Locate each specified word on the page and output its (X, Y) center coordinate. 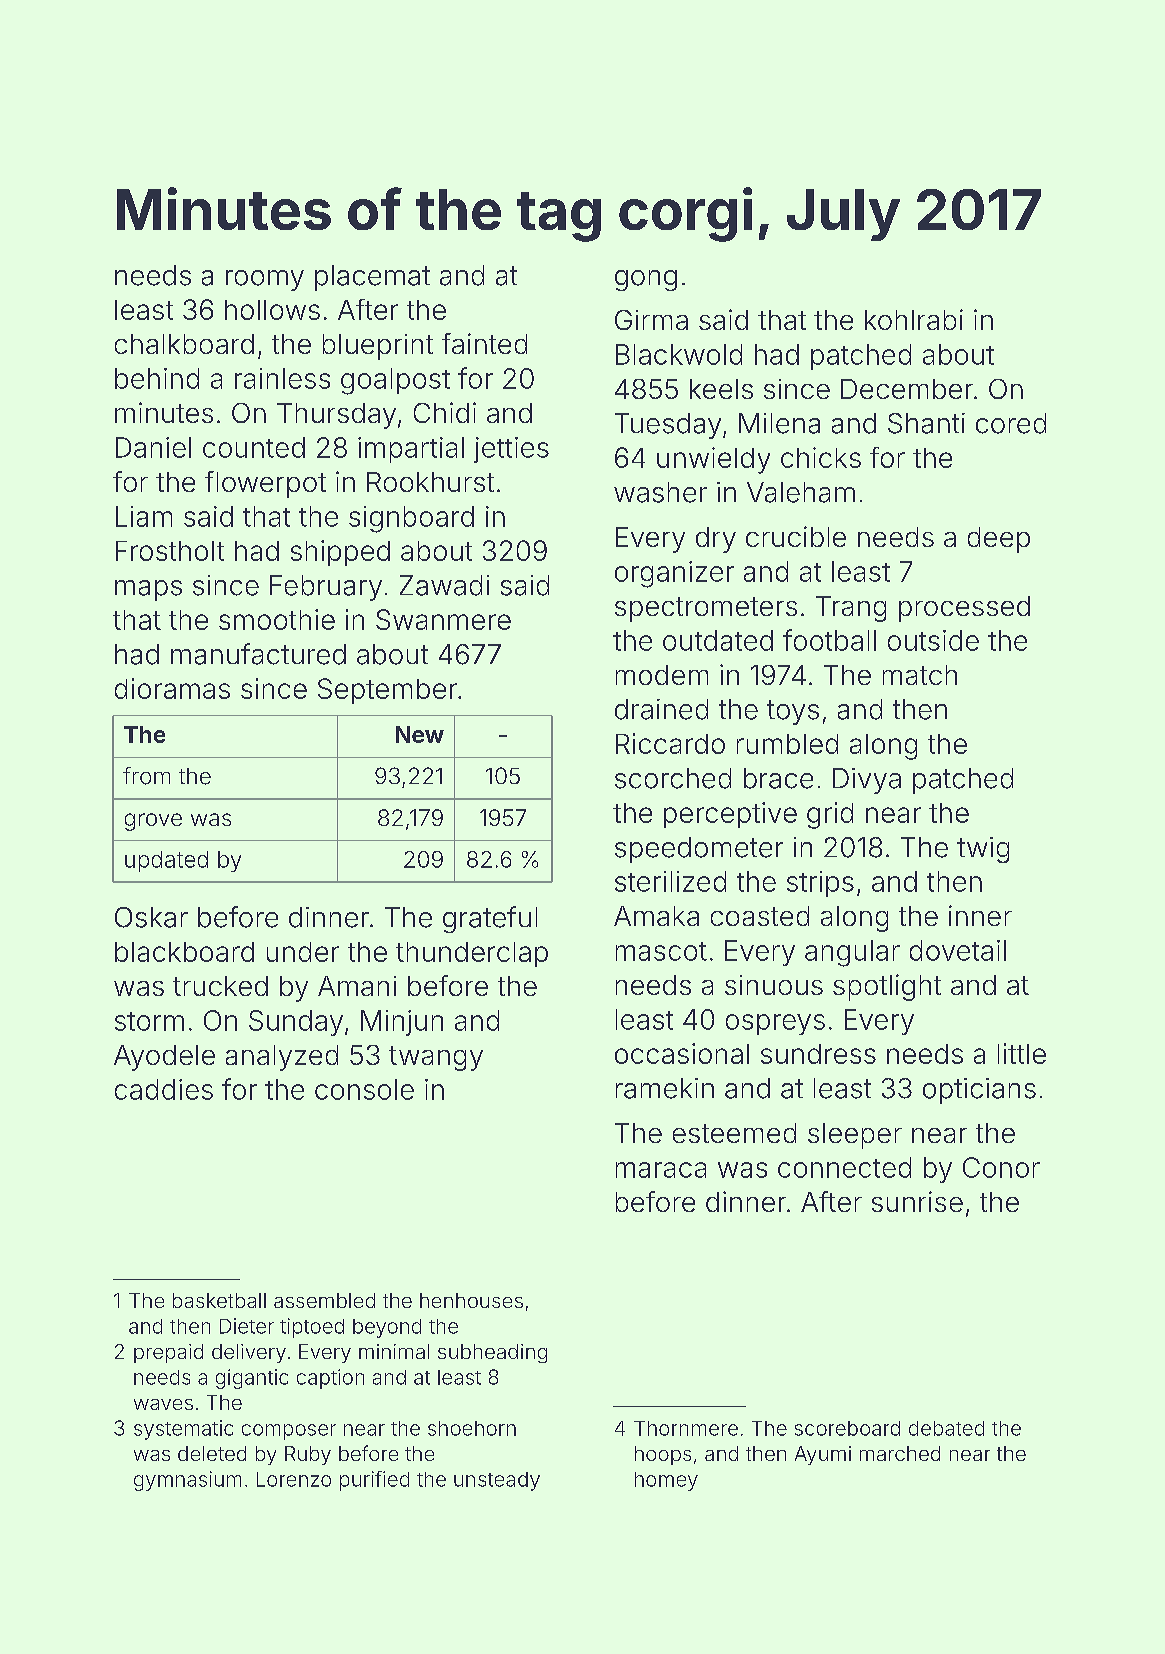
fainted (484, 343)
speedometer (699, 850)
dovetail (958, 950)
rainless (282, 378)
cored (1011, 423)
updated (166, 861)
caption (330, 1379)
